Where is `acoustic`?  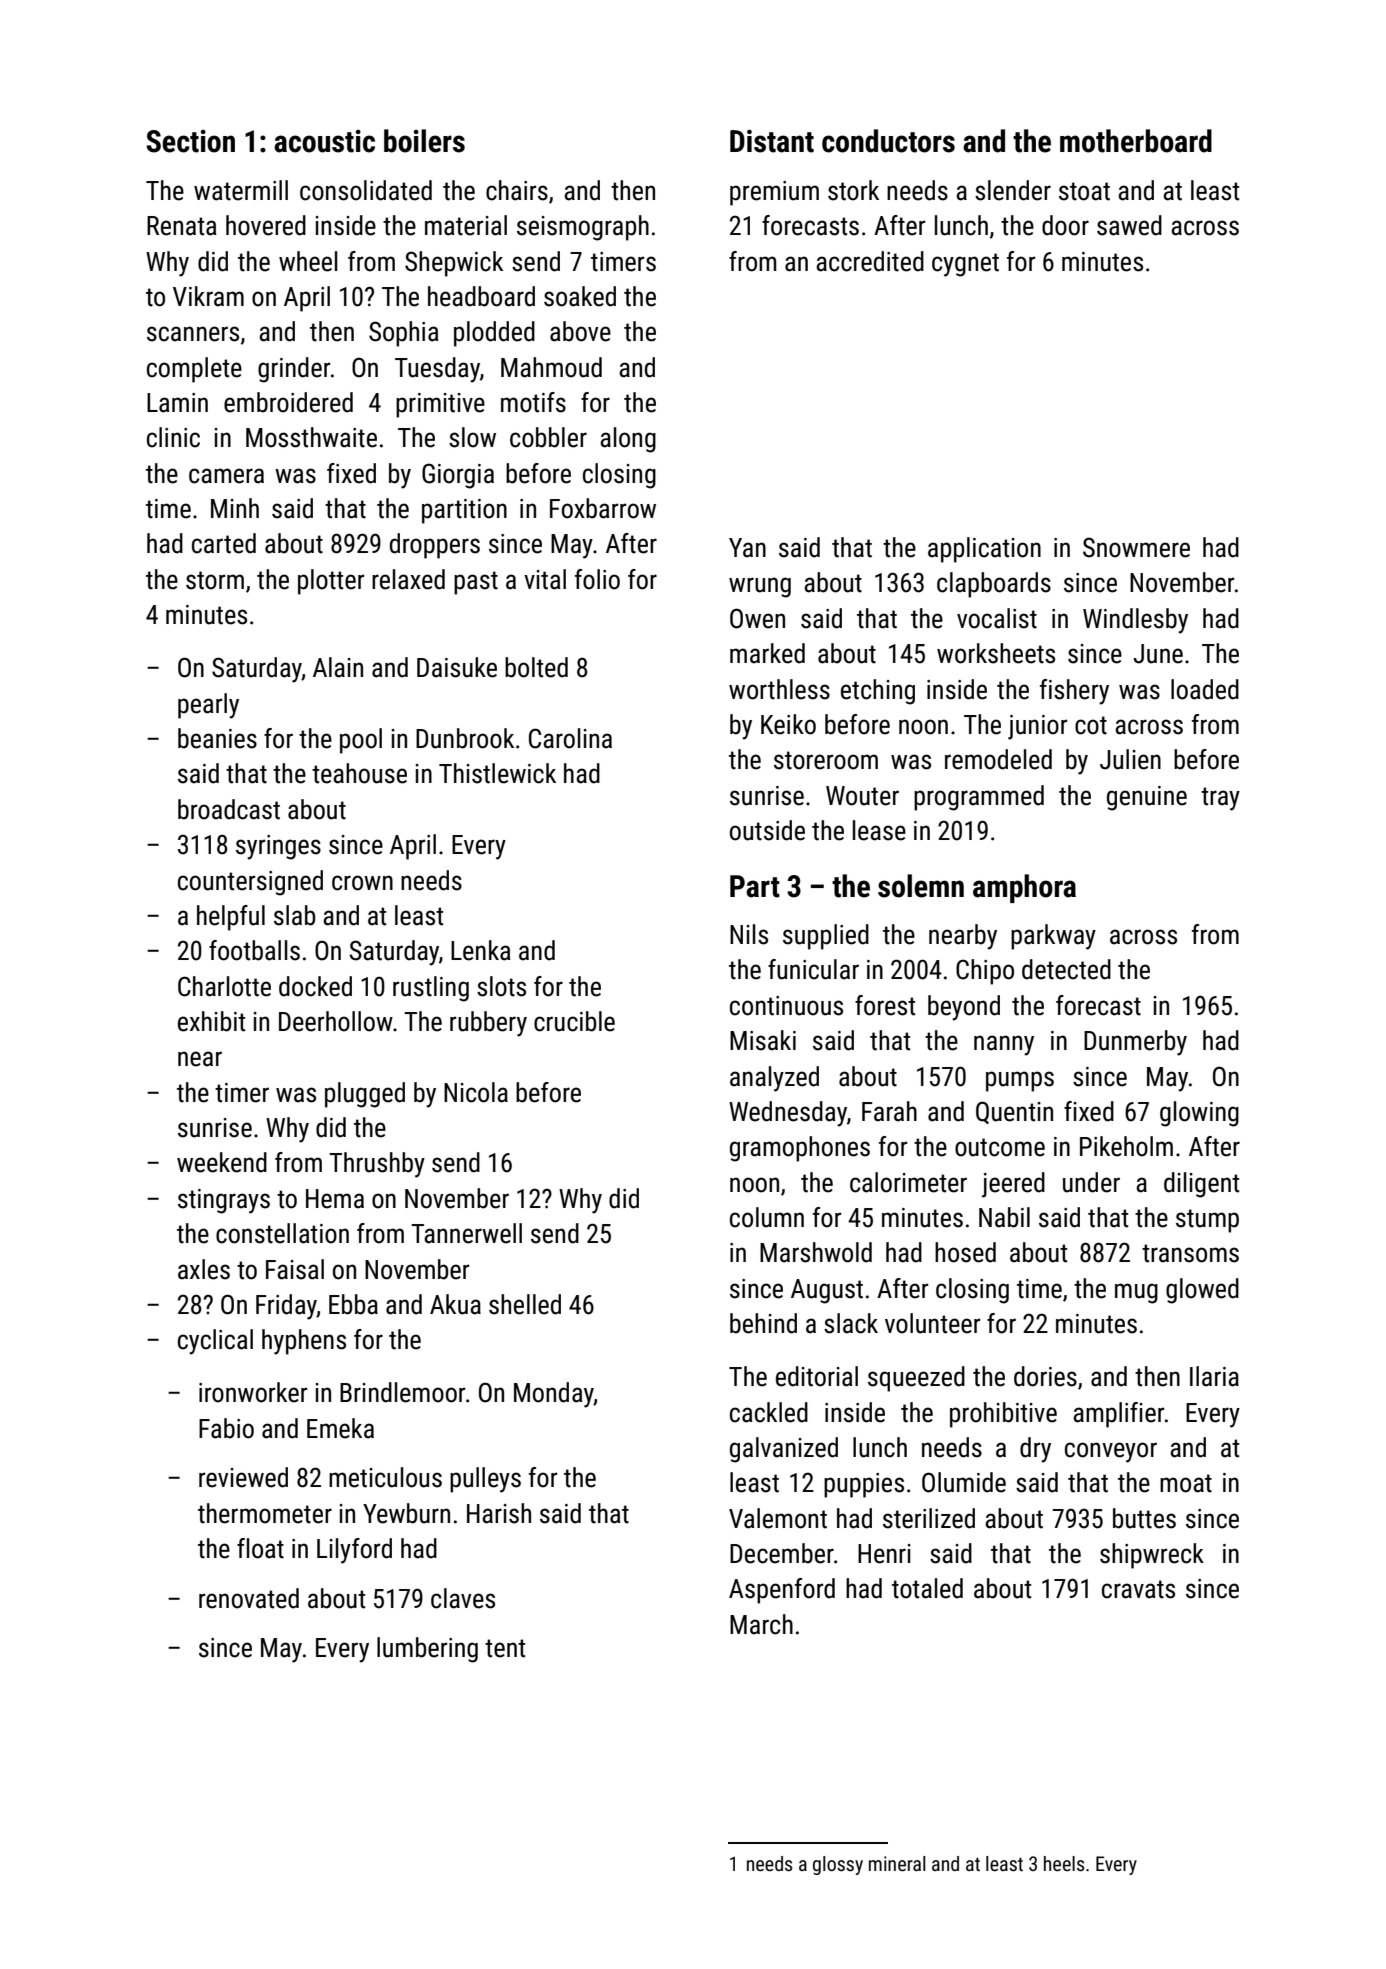 acoustic is located at coordinates (324, 141).
